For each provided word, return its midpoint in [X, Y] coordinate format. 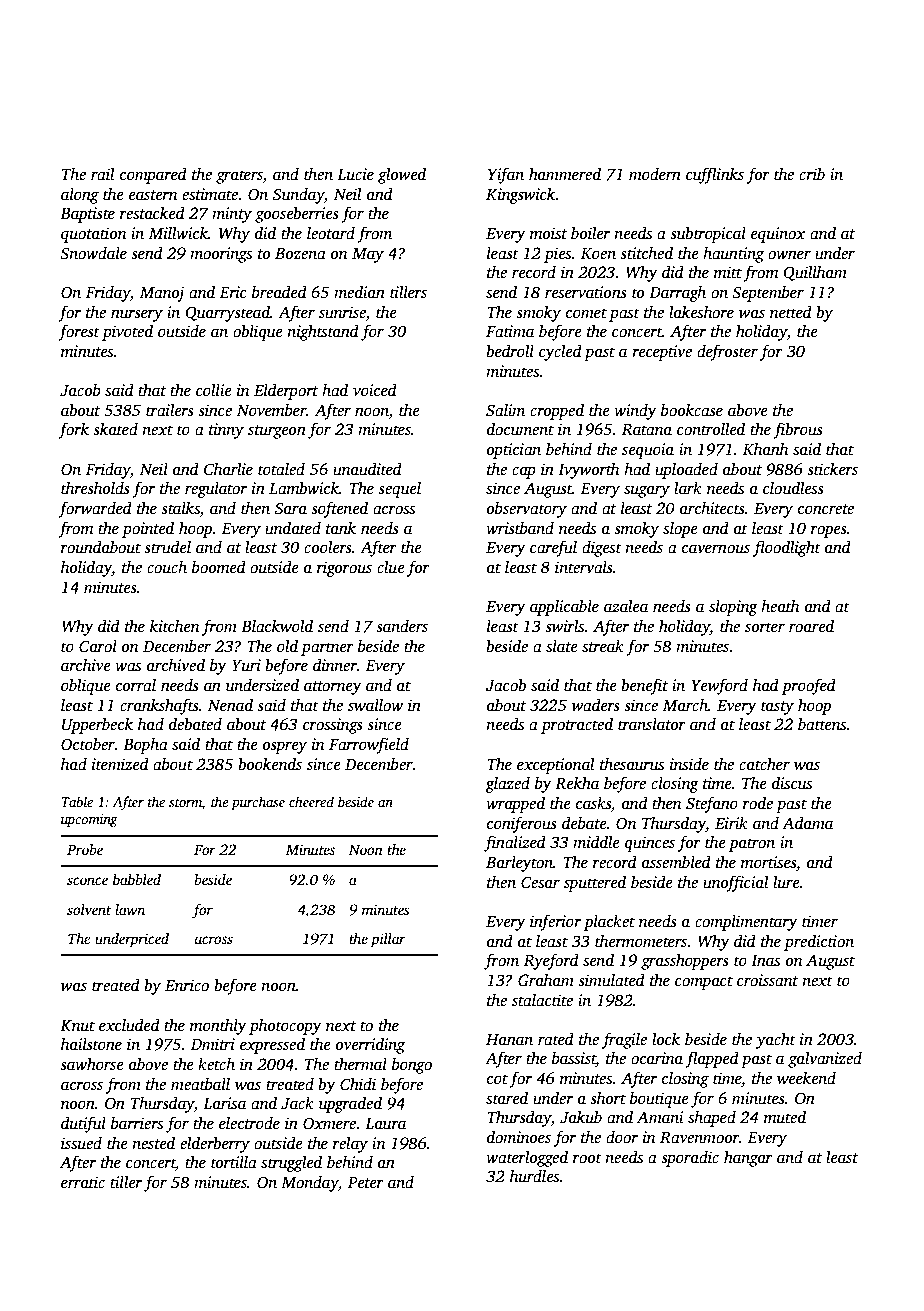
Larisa [224, 1103]
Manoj [162, 294]
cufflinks [715, 175]
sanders [402, 626]
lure [786, 882]
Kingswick [521, 196]
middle [596, 842]
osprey [285, 748]
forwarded [95, 509]
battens [822, 724]
